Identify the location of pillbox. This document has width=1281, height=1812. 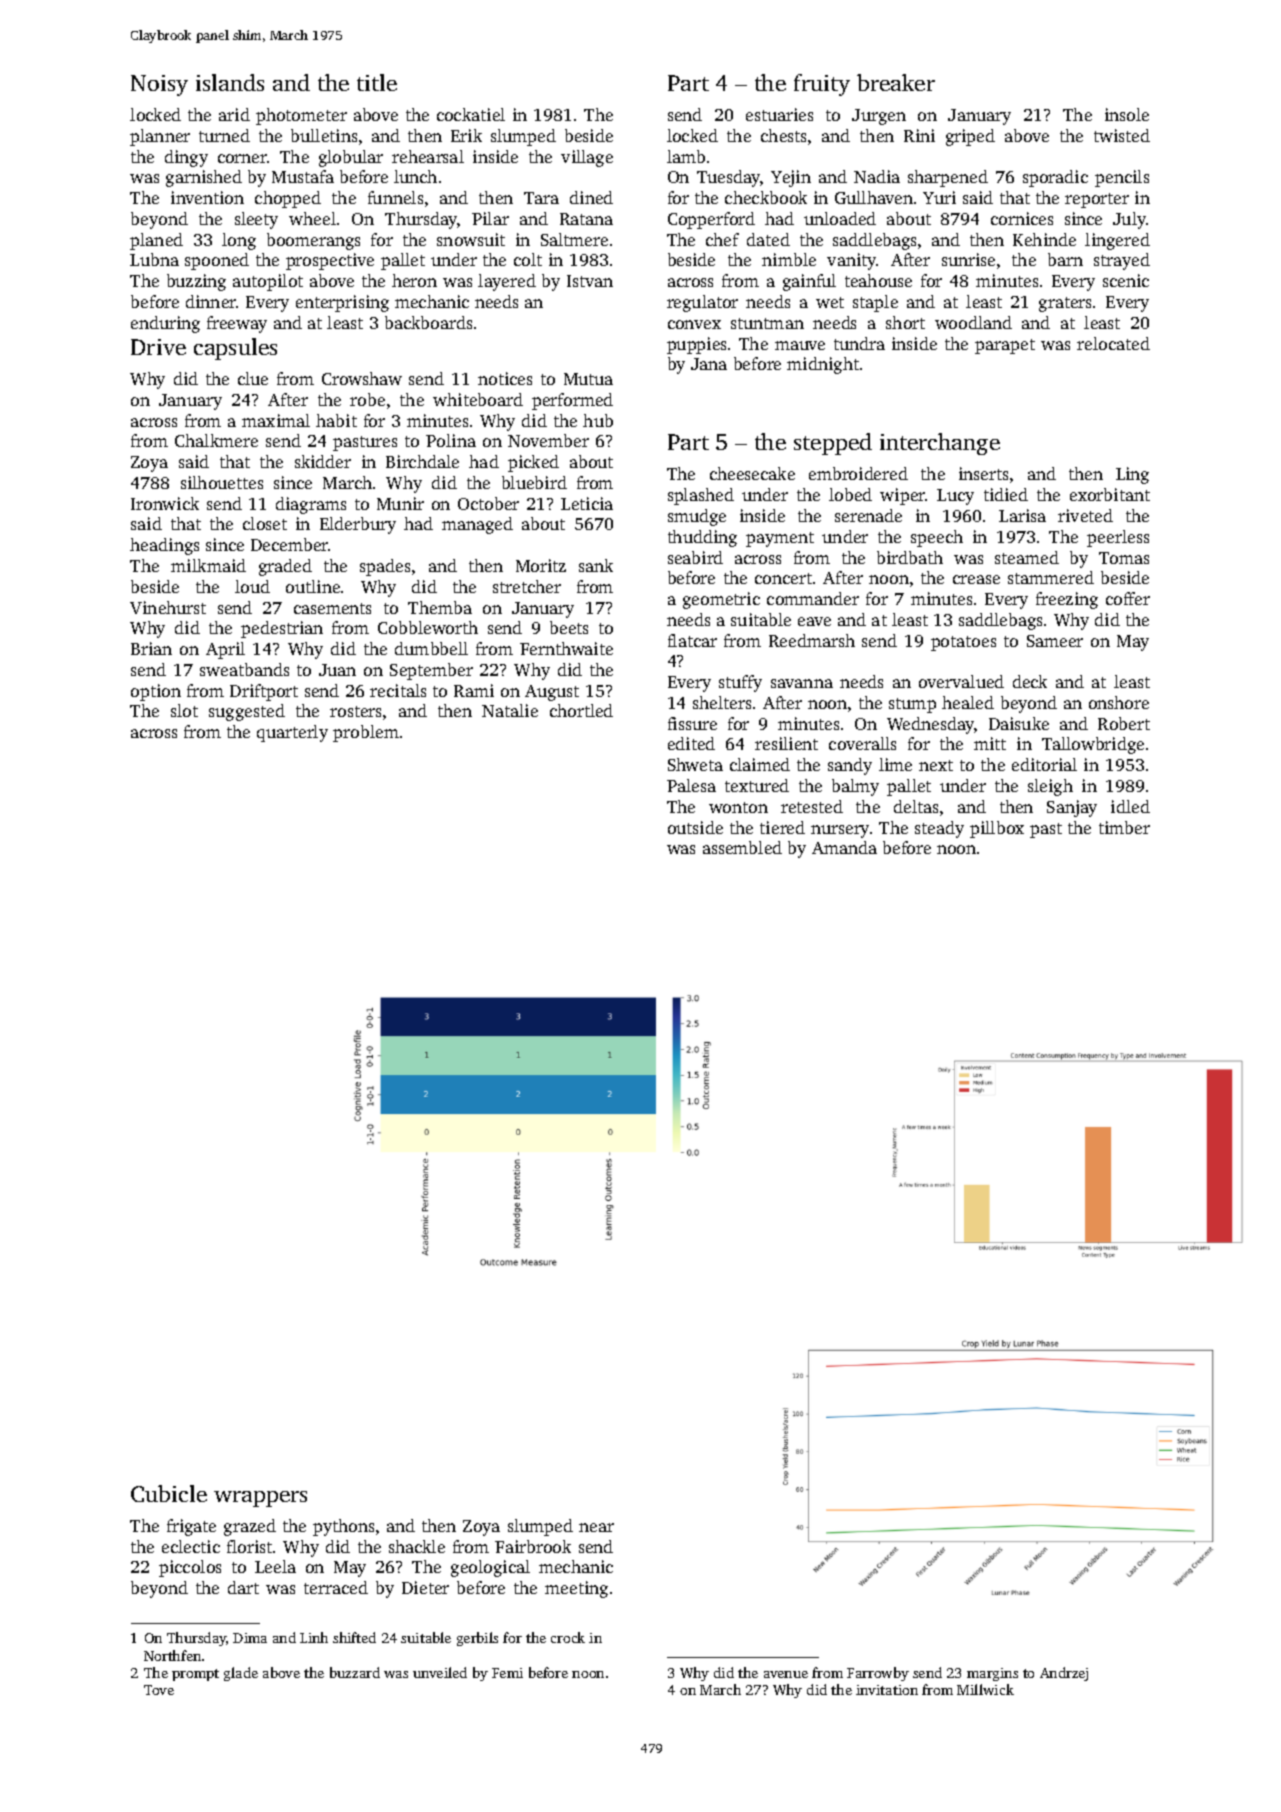
(997, 829).
